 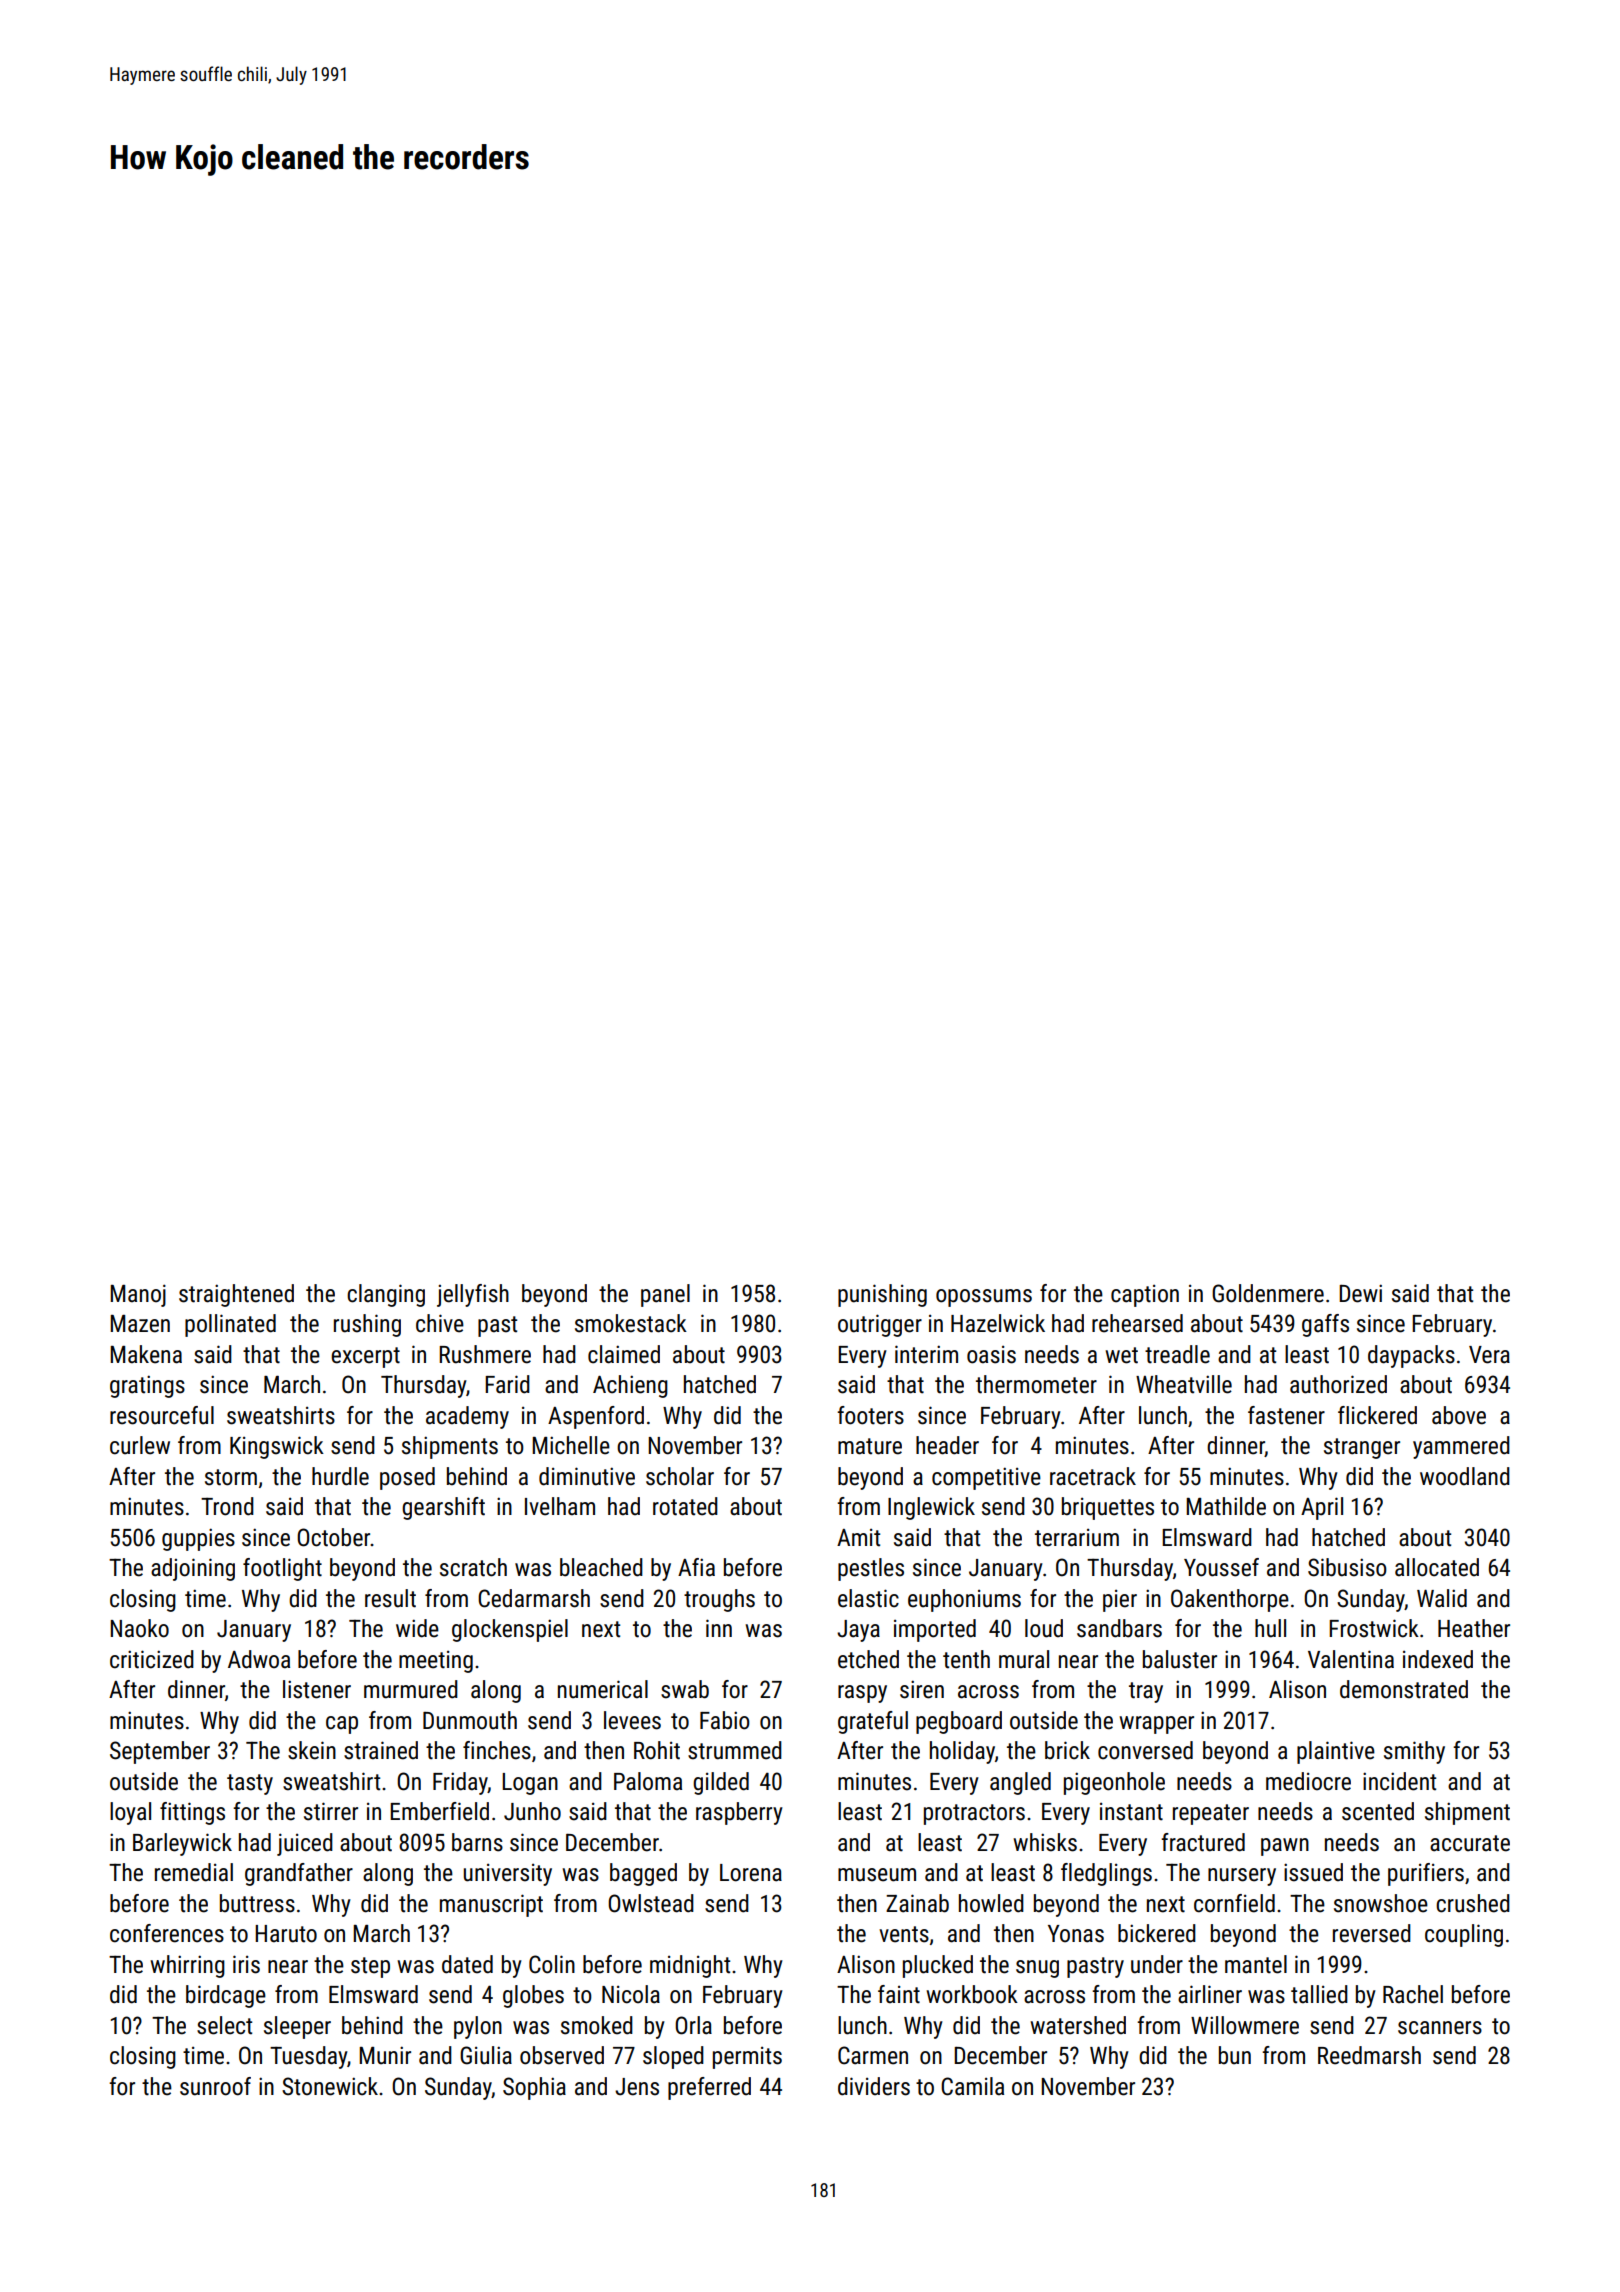 What do you see at coordinates (1256, 1964) in the document?
I see `mantel` at bounding box center [1256, 1964].
